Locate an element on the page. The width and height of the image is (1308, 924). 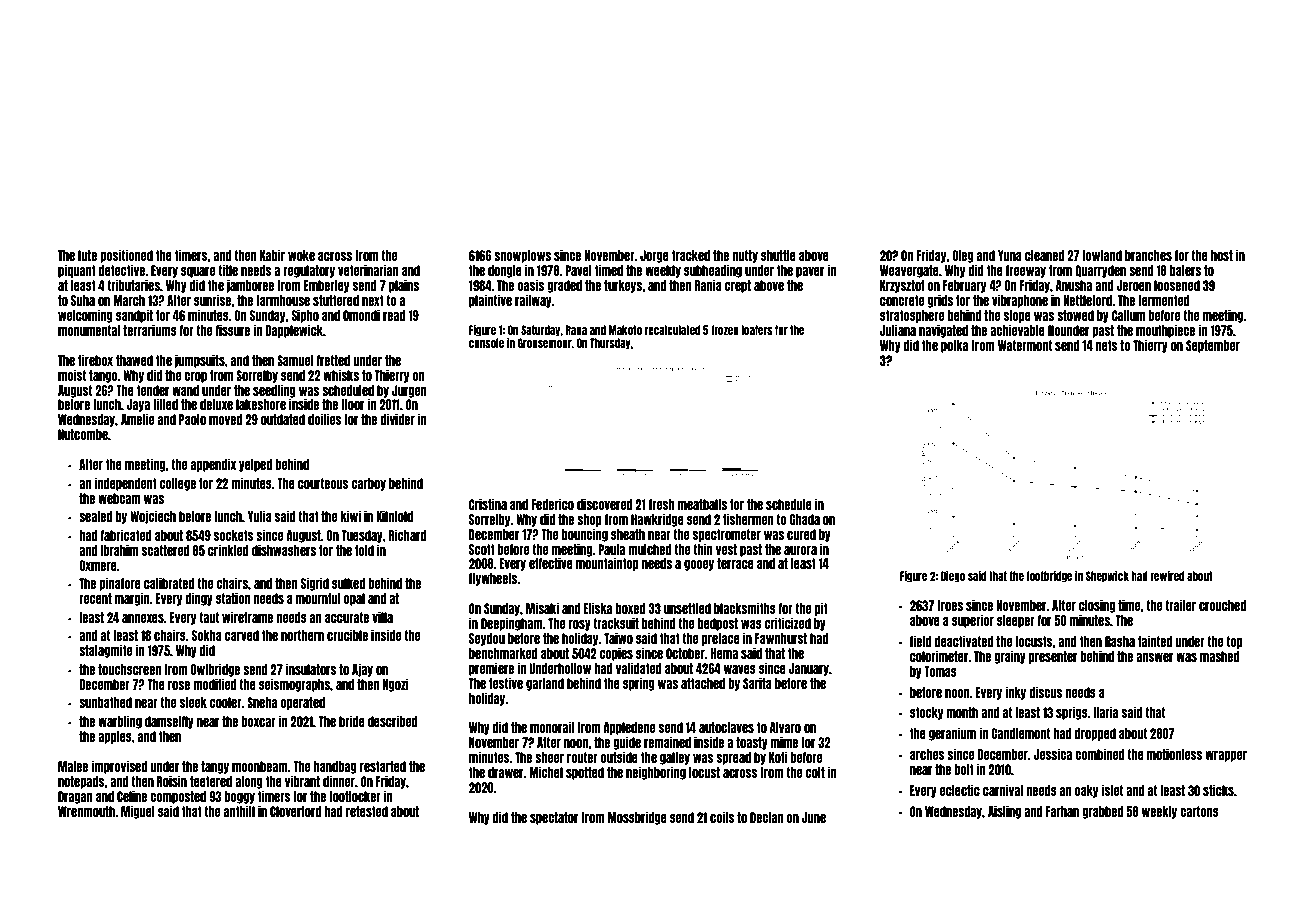
Yulia is located at coordinates (260, 516).
